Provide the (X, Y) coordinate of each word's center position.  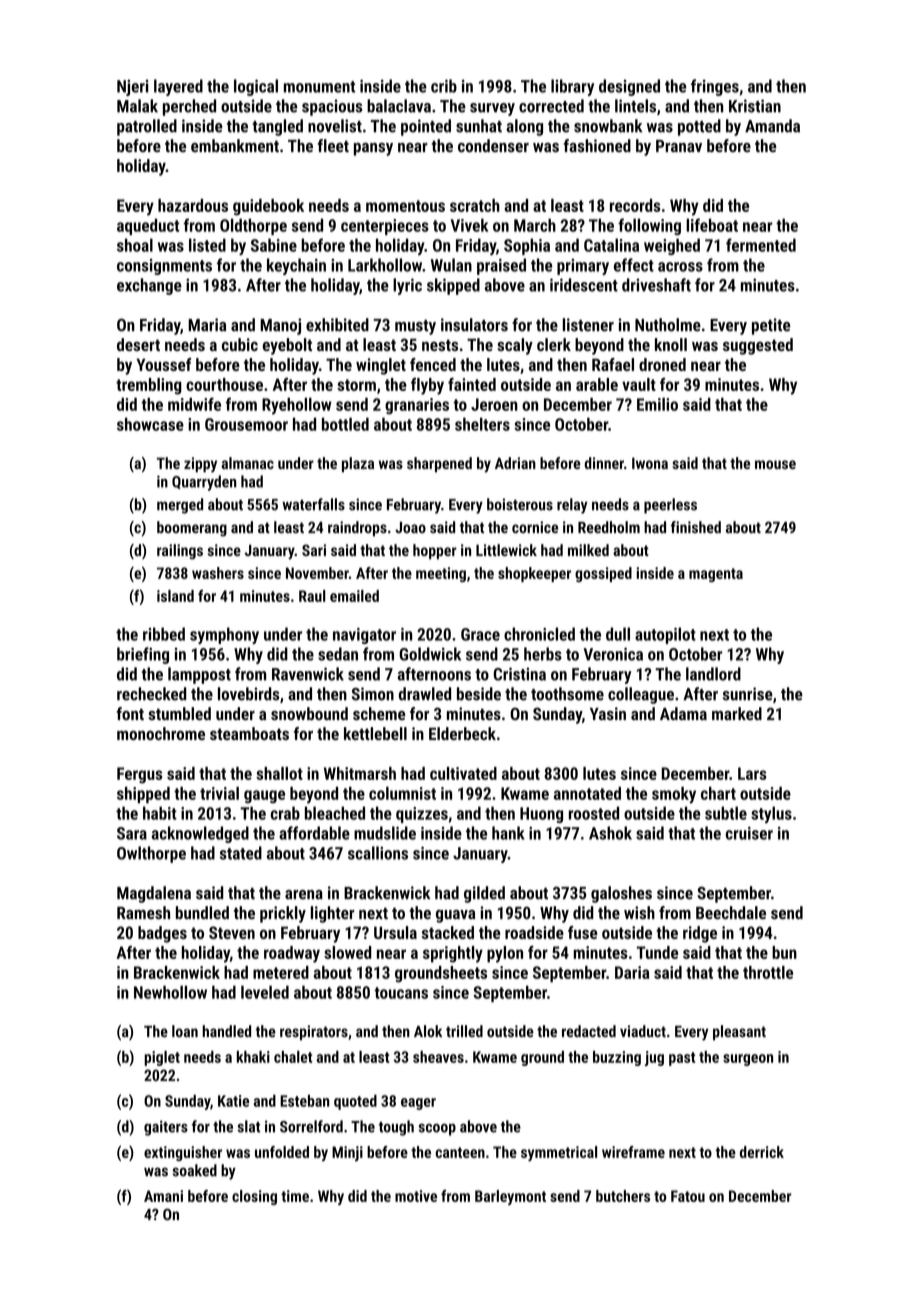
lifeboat (712, 225)
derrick (762, 1152)
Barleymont (510, 1197)
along (524, 127)
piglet (162, 1058)
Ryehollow (297, 406)
